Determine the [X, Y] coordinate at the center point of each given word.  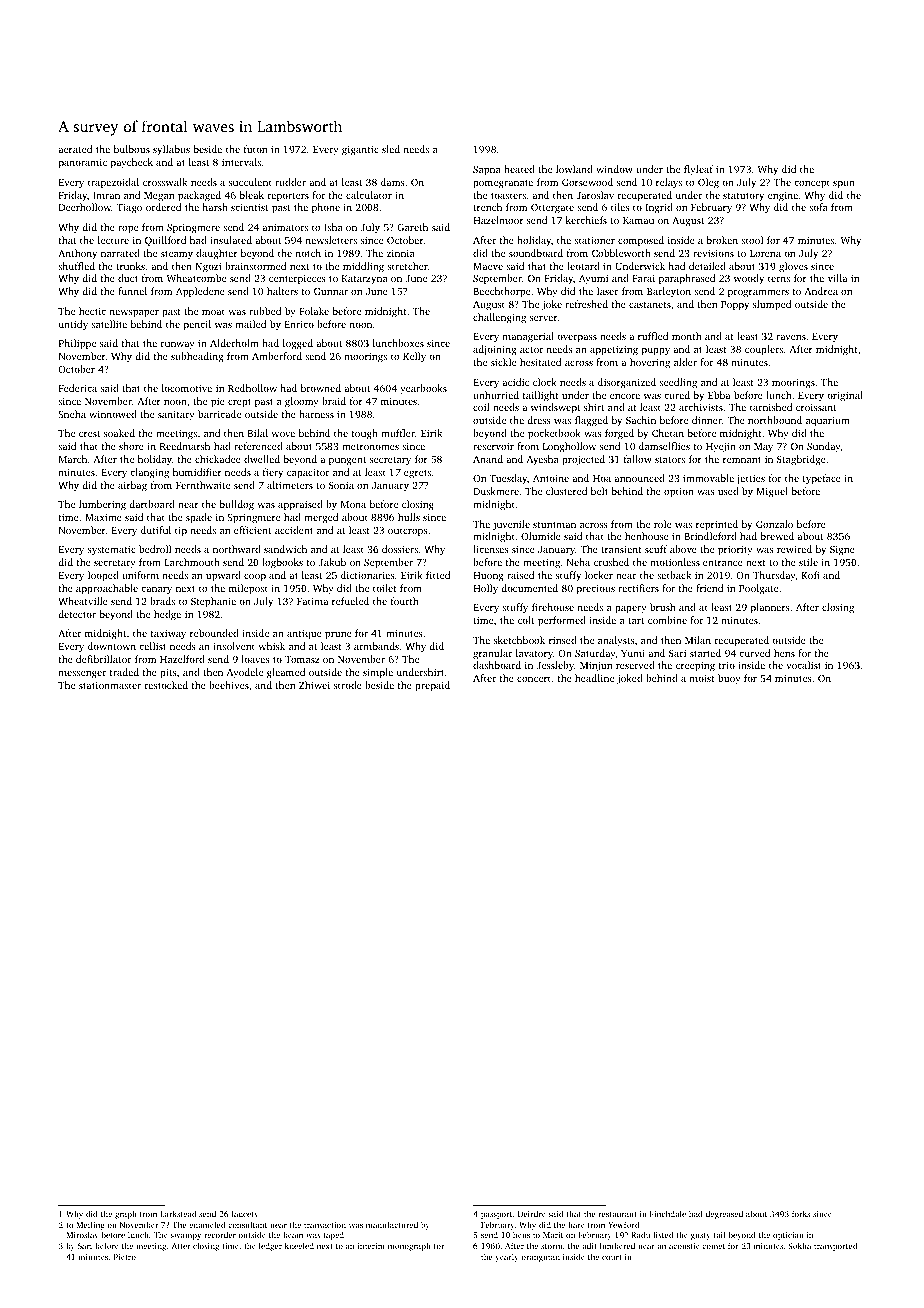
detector [77, 614]
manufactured [392, 1224]
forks [801, 1214]
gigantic [360, 150]
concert [534, 679]
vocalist [803, 665]
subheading [197, 357]
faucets [244, 1213]
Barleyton [669, 292]
